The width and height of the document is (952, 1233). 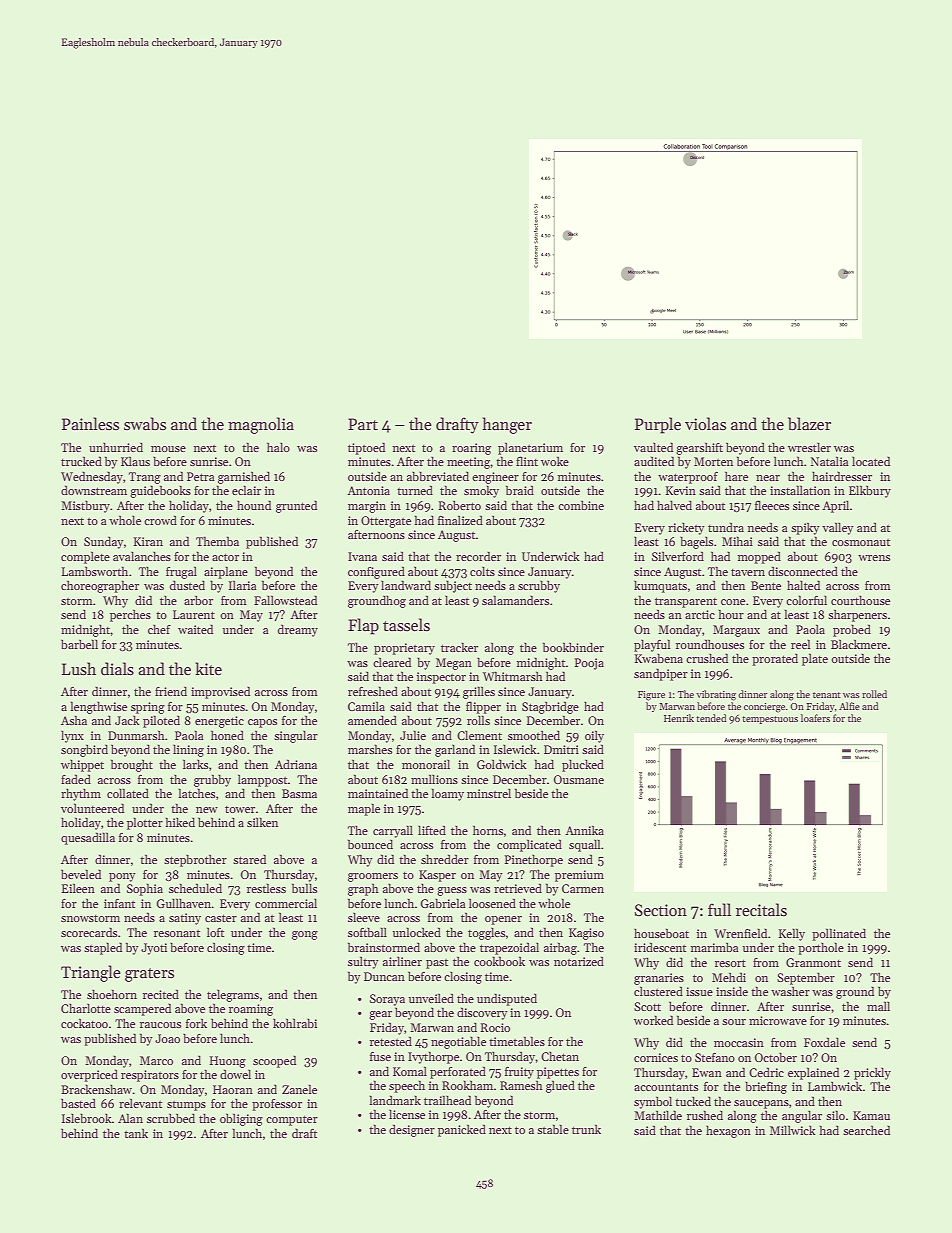 What do you see at coordinates (462, 1130) in the document?
I see `panicked` at bounding box center [462, 1130].
